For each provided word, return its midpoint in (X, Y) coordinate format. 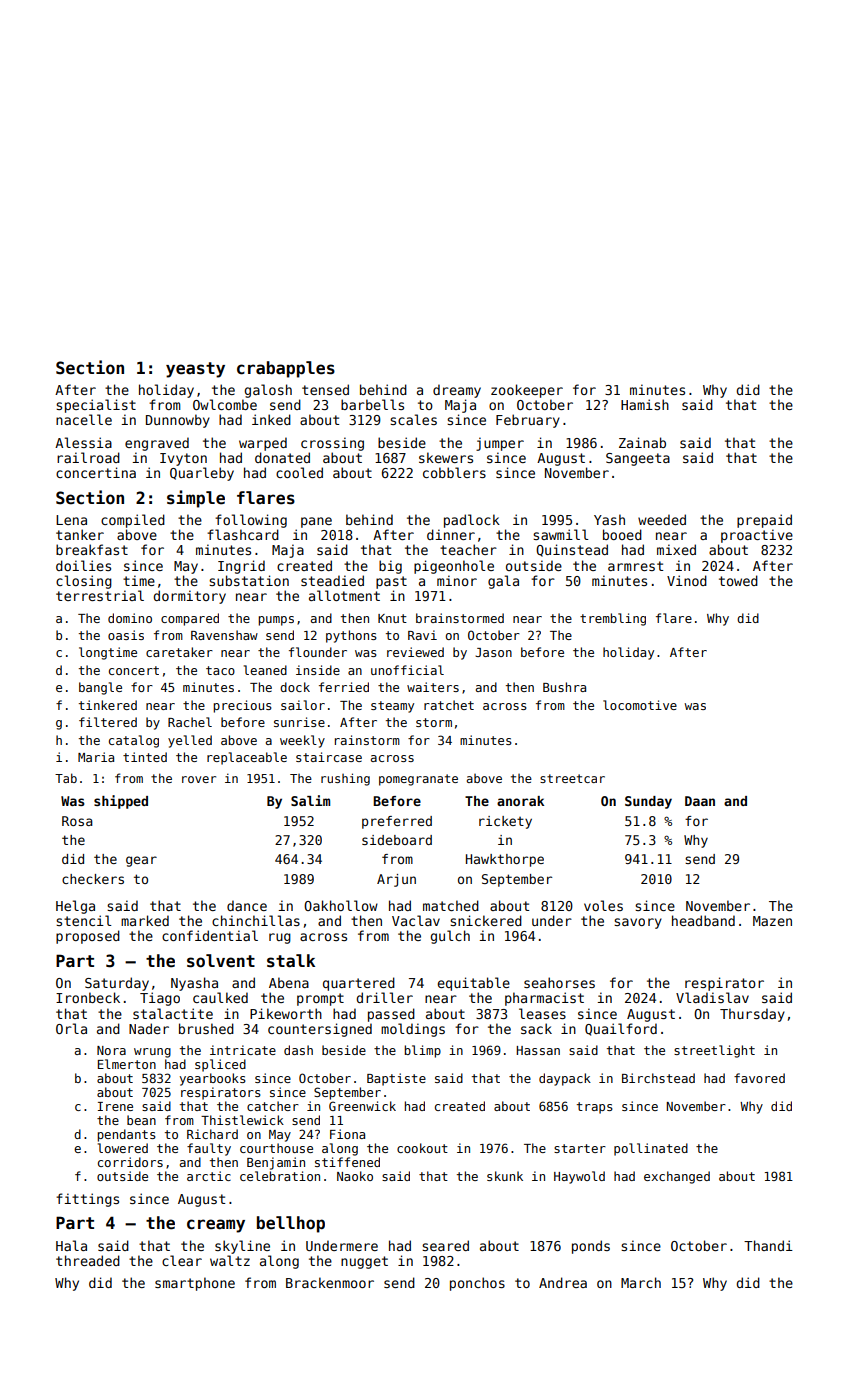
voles (603, 905)
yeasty (195, 370)
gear (141, 861)
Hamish (645, 404)
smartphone (195, 1284)
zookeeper (527, 391)
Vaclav (416, 920)
